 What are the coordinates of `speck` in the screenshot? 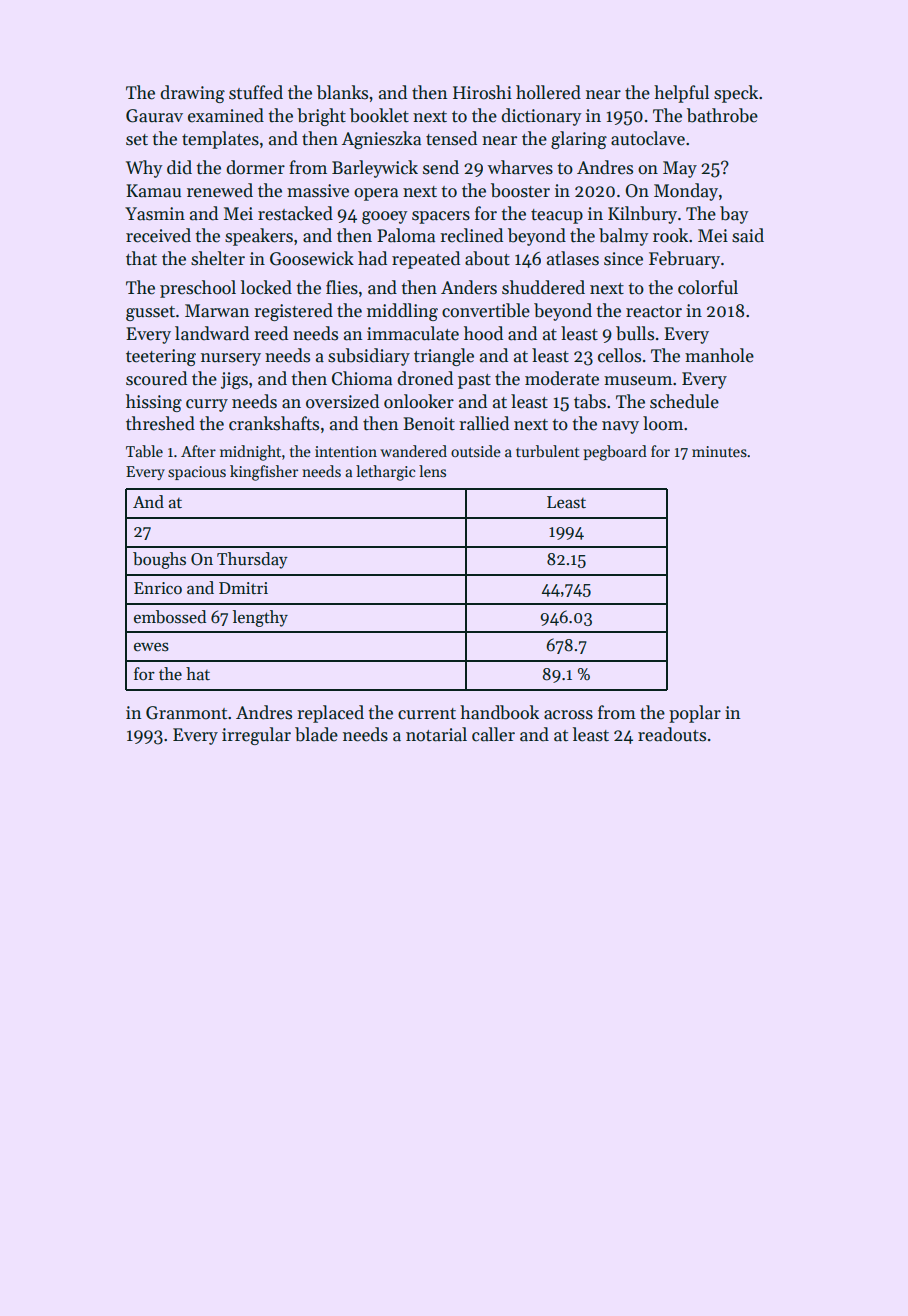 It's located at (736, 94).
